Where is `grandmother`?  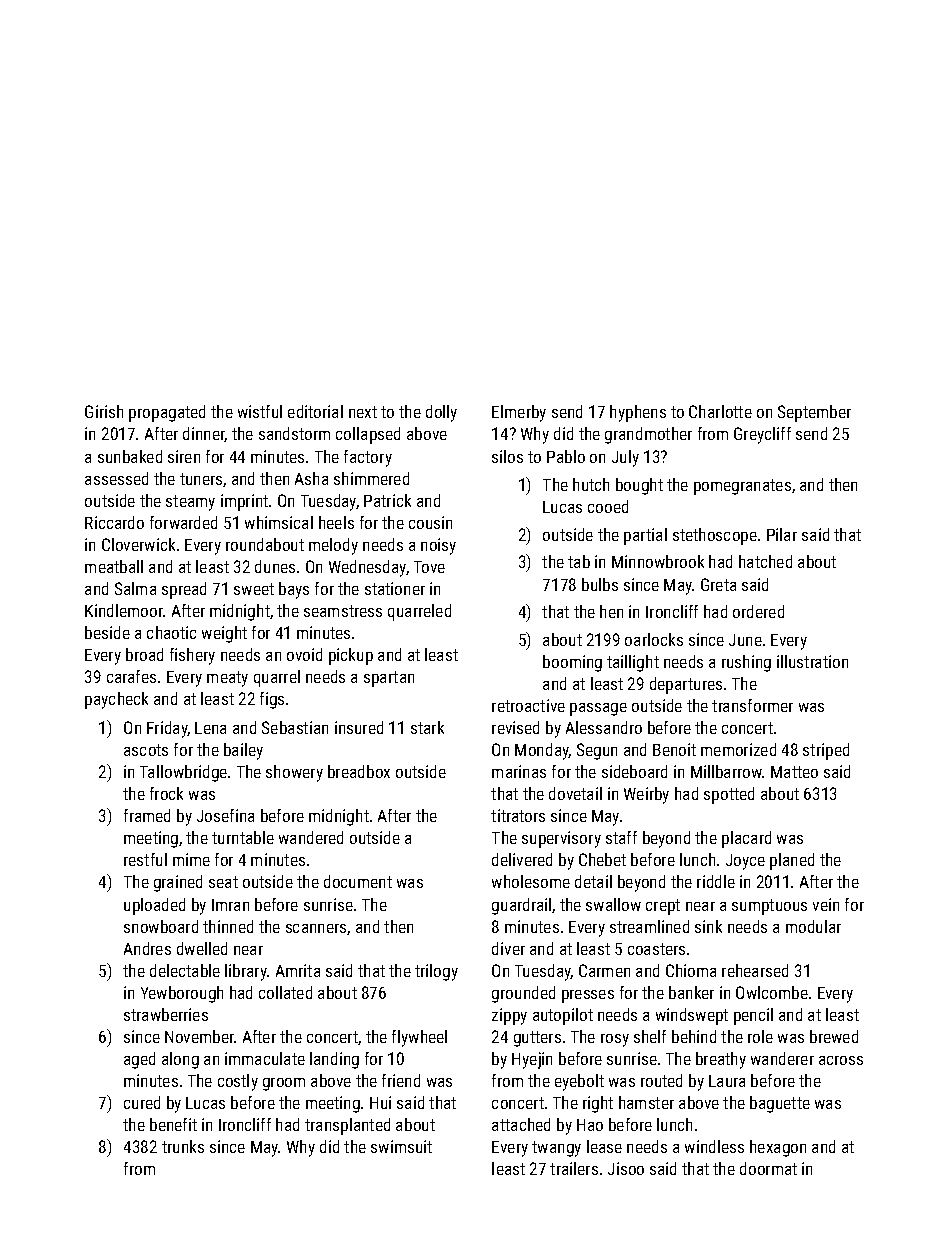 grandmother is located at coordinates (648, 435).
